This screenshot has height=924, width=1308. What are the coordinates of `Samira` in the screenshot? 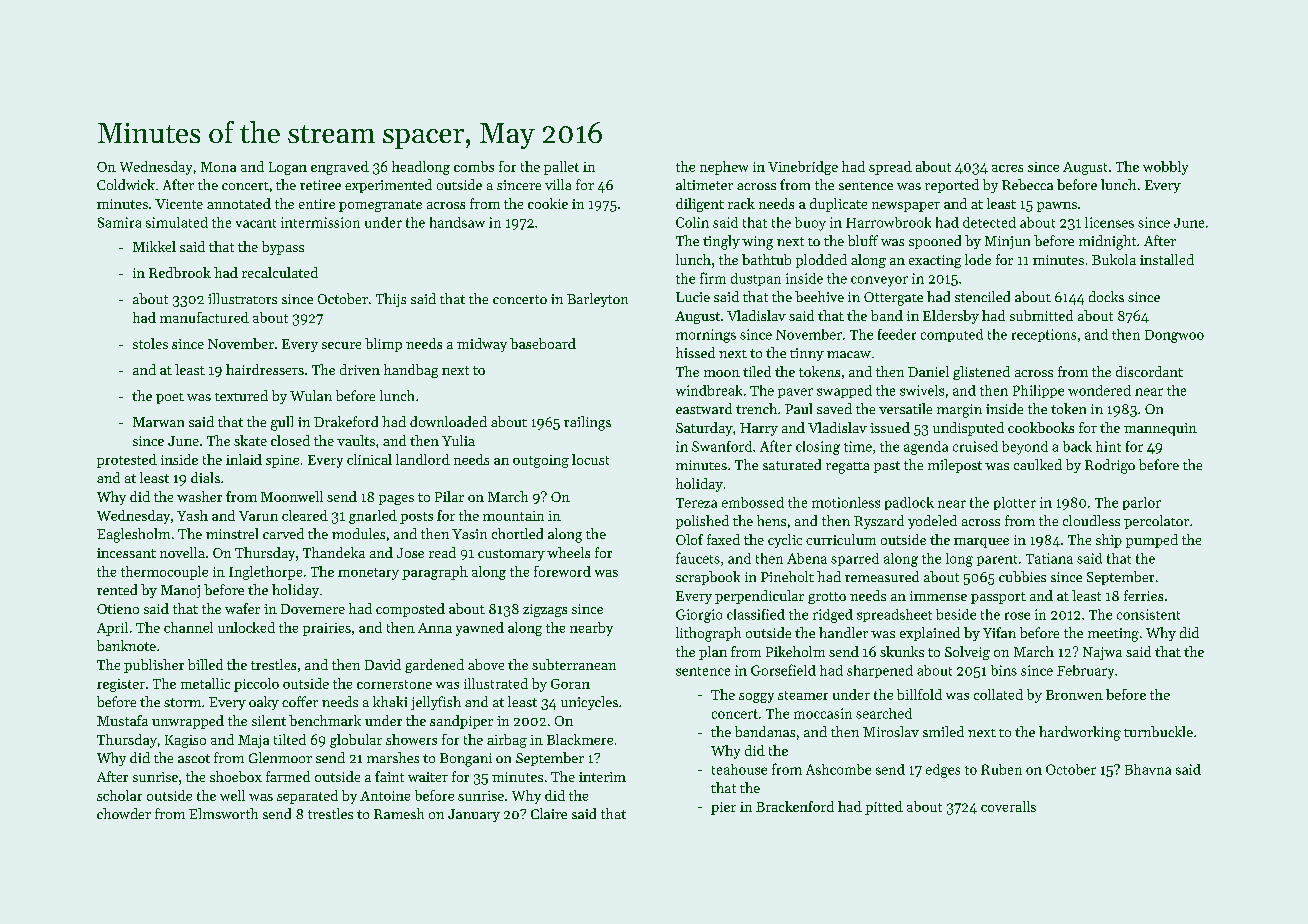 It's located at (119, 222).
